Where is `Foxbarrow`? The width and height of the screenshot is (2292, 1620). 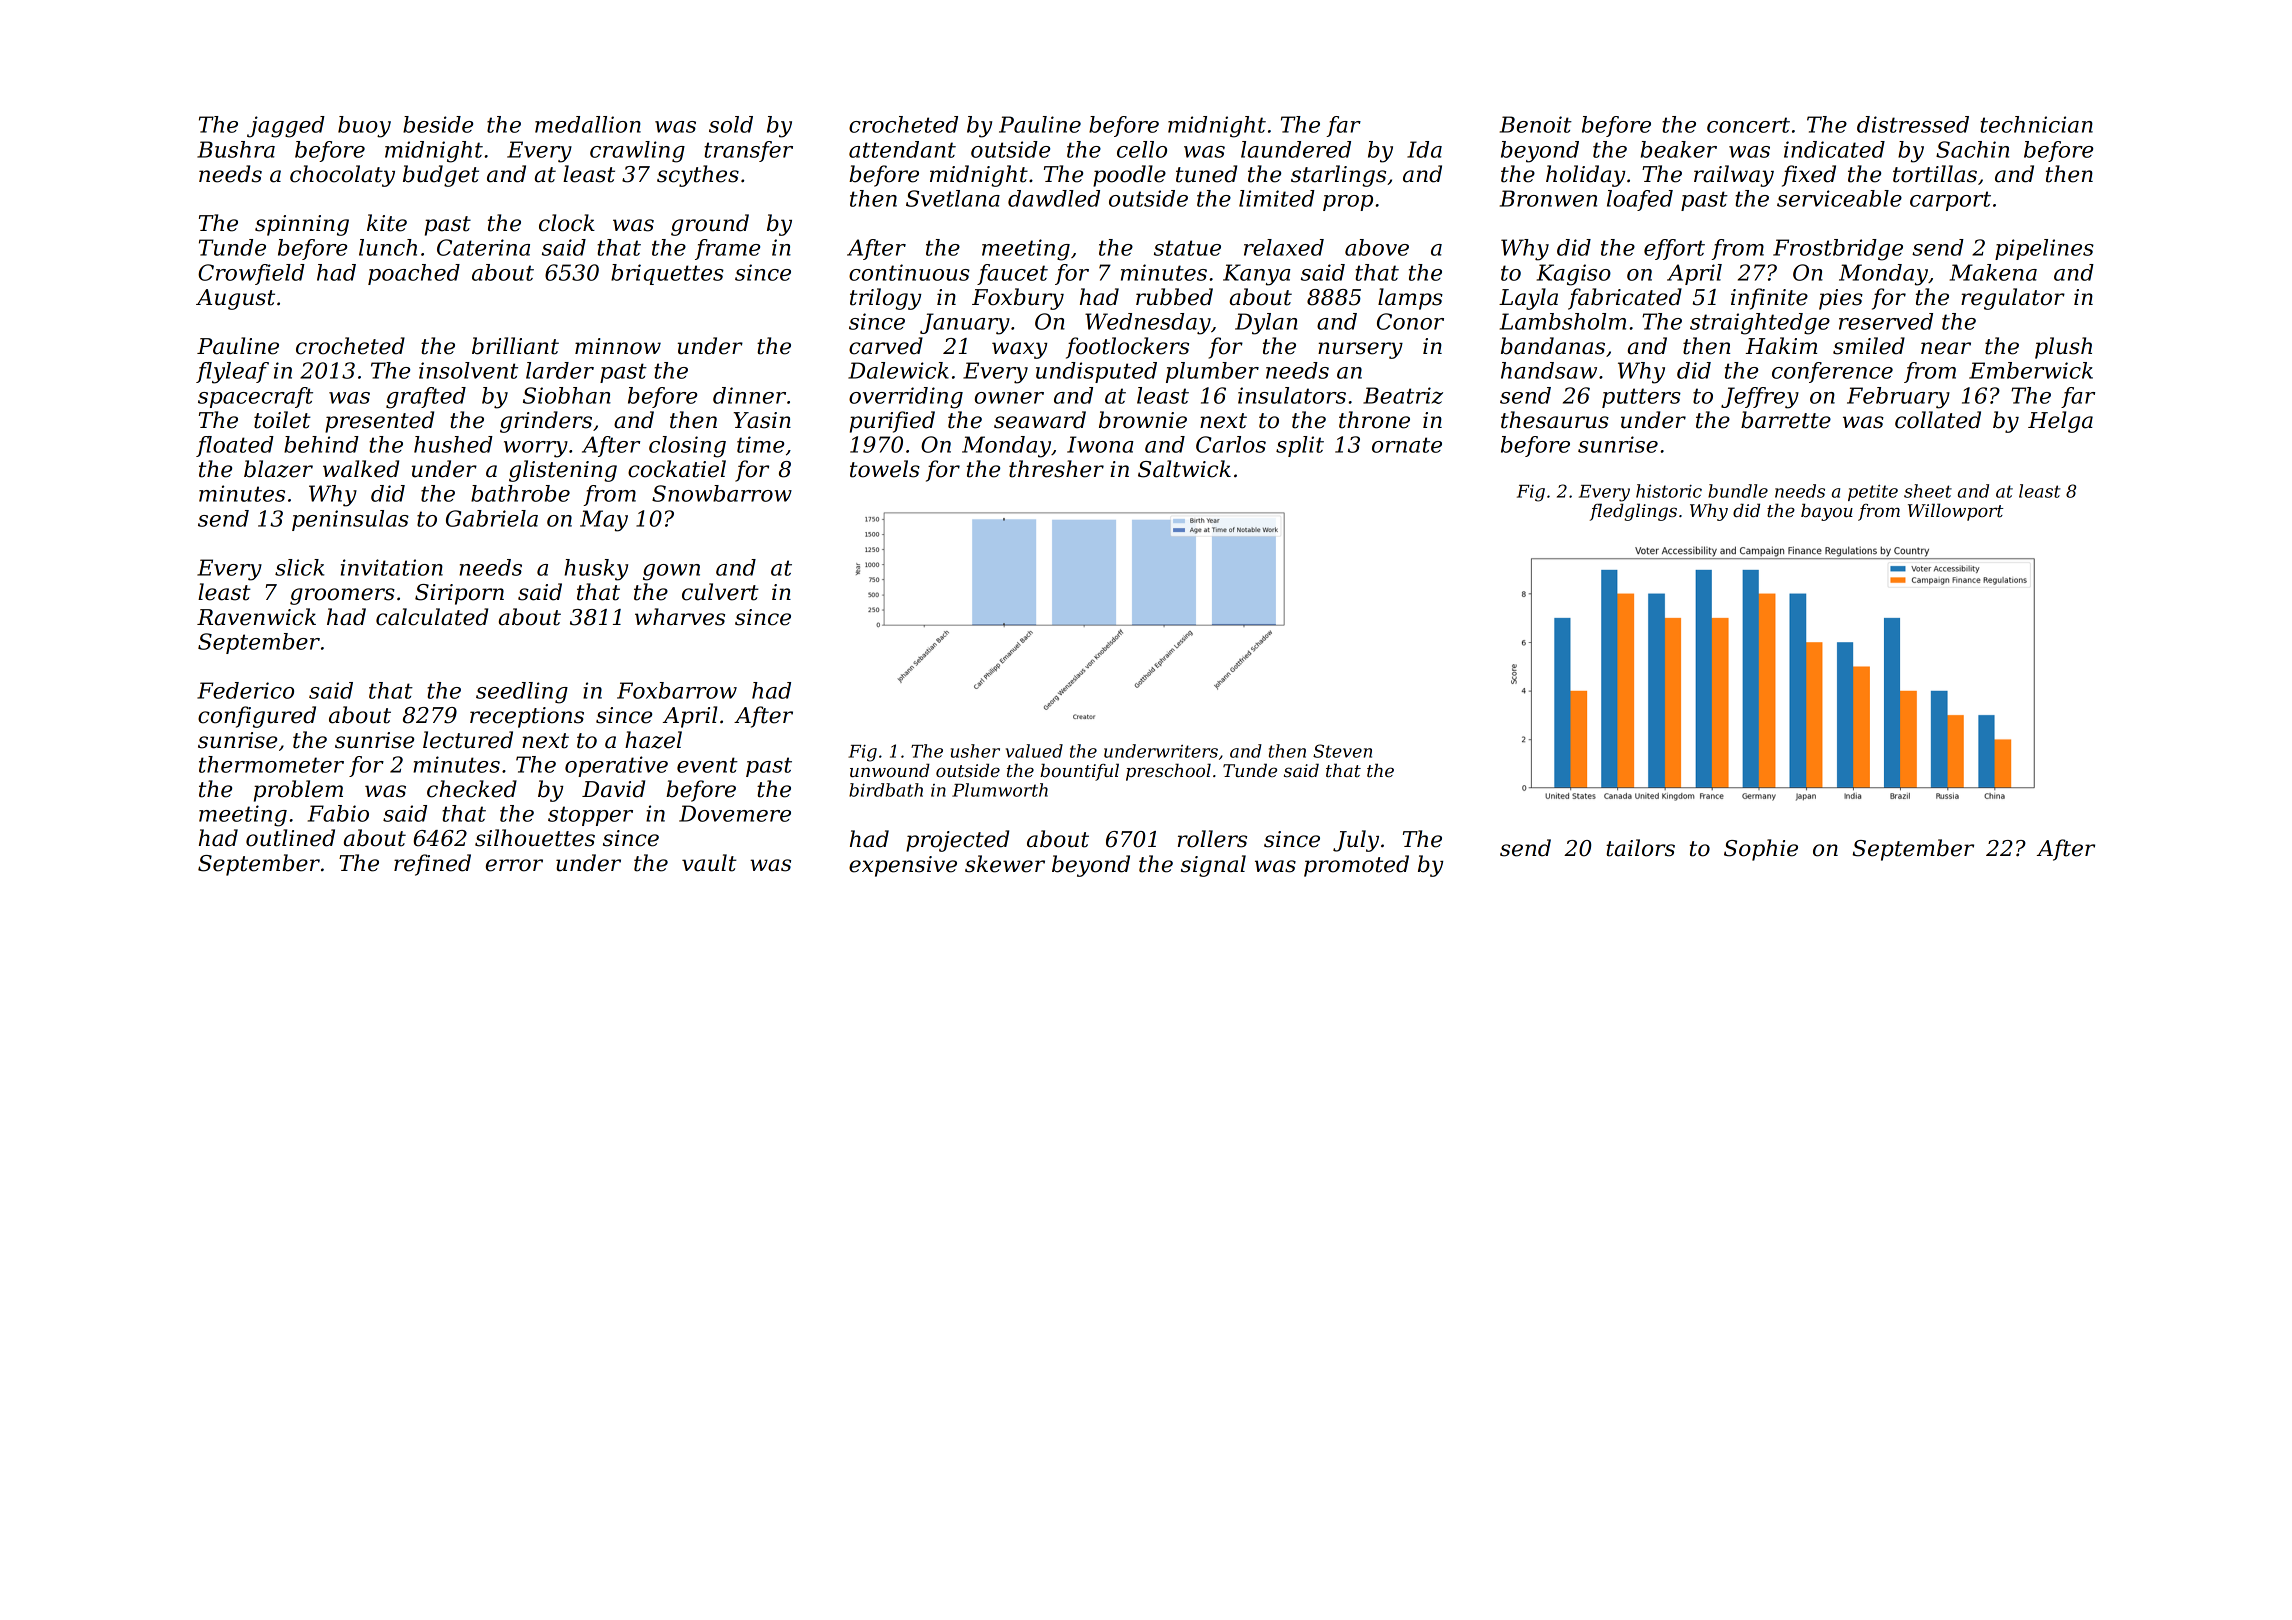 Foxbarrow is located at coordinates (677, 690).
